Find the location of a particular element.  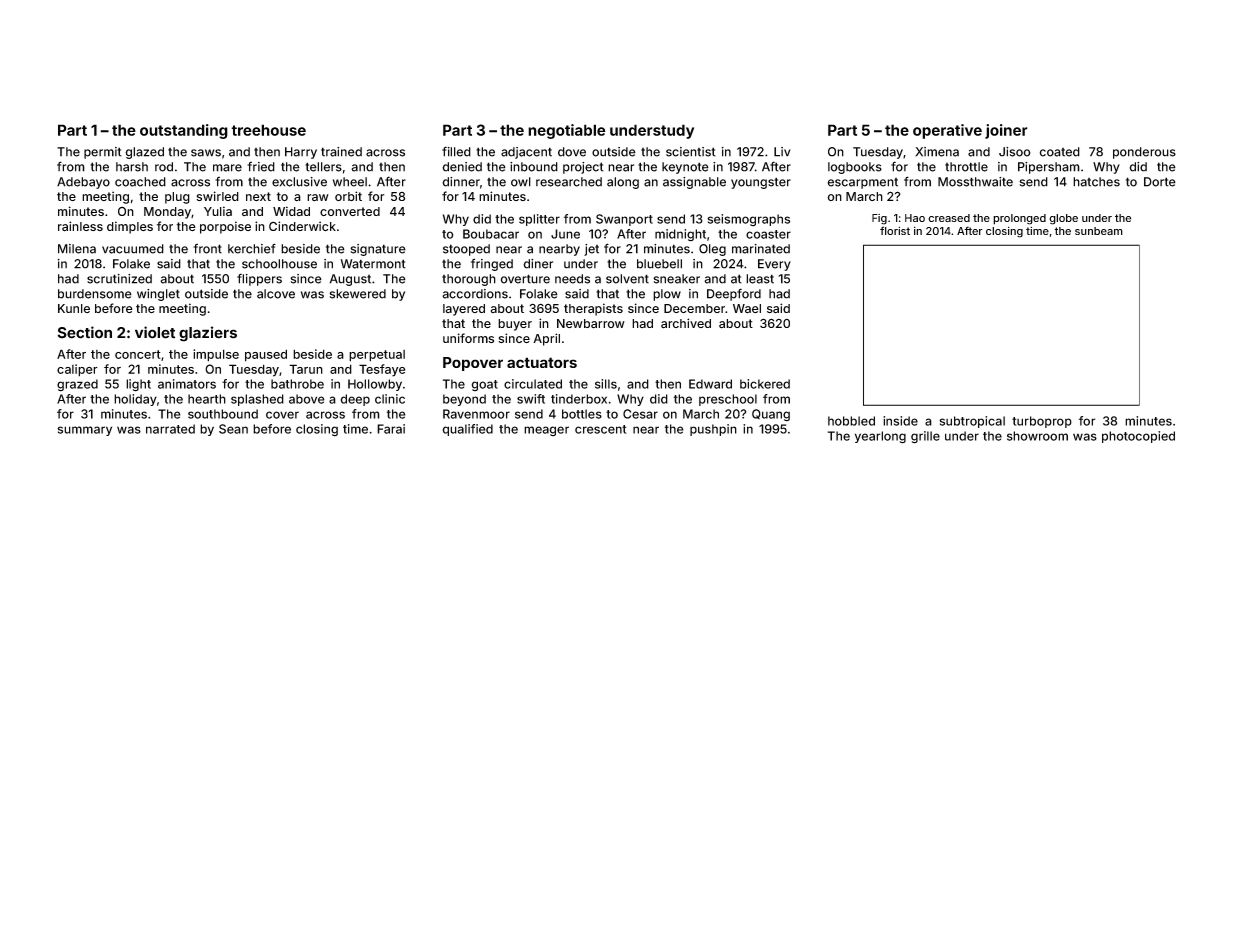

preschool is located at coordinates (728, 400).
